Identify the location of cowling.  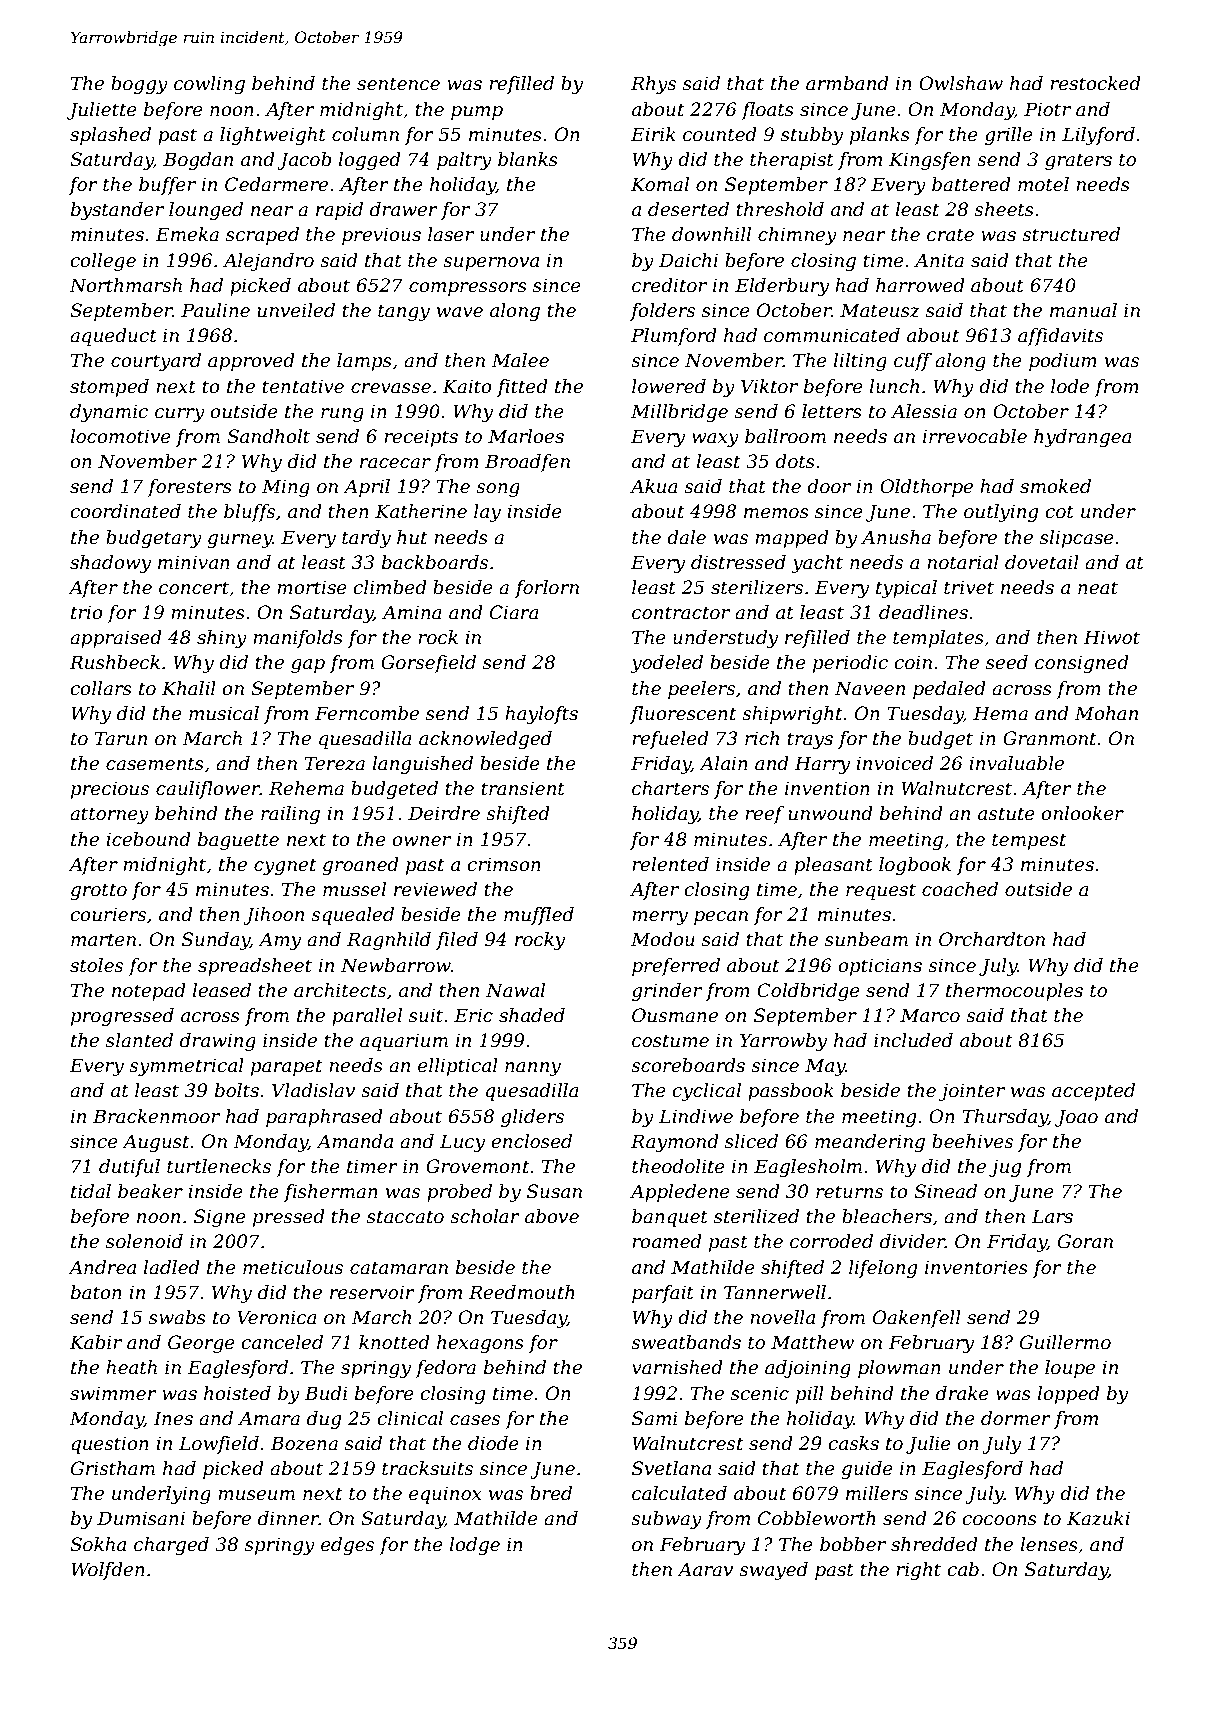
(209, 85).
